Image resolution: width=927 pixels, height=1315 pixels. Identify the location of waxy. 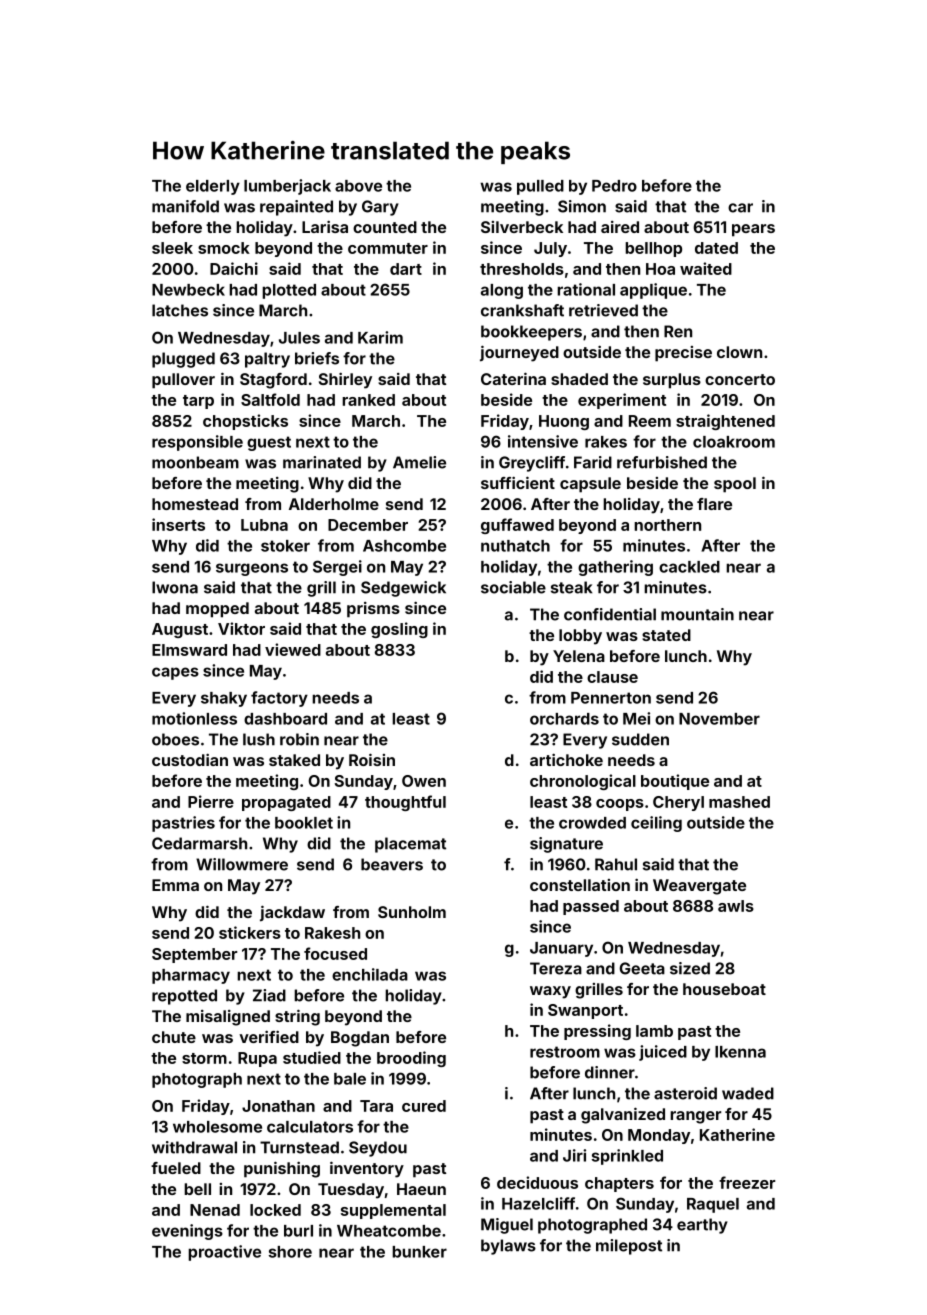
(550, 992).
